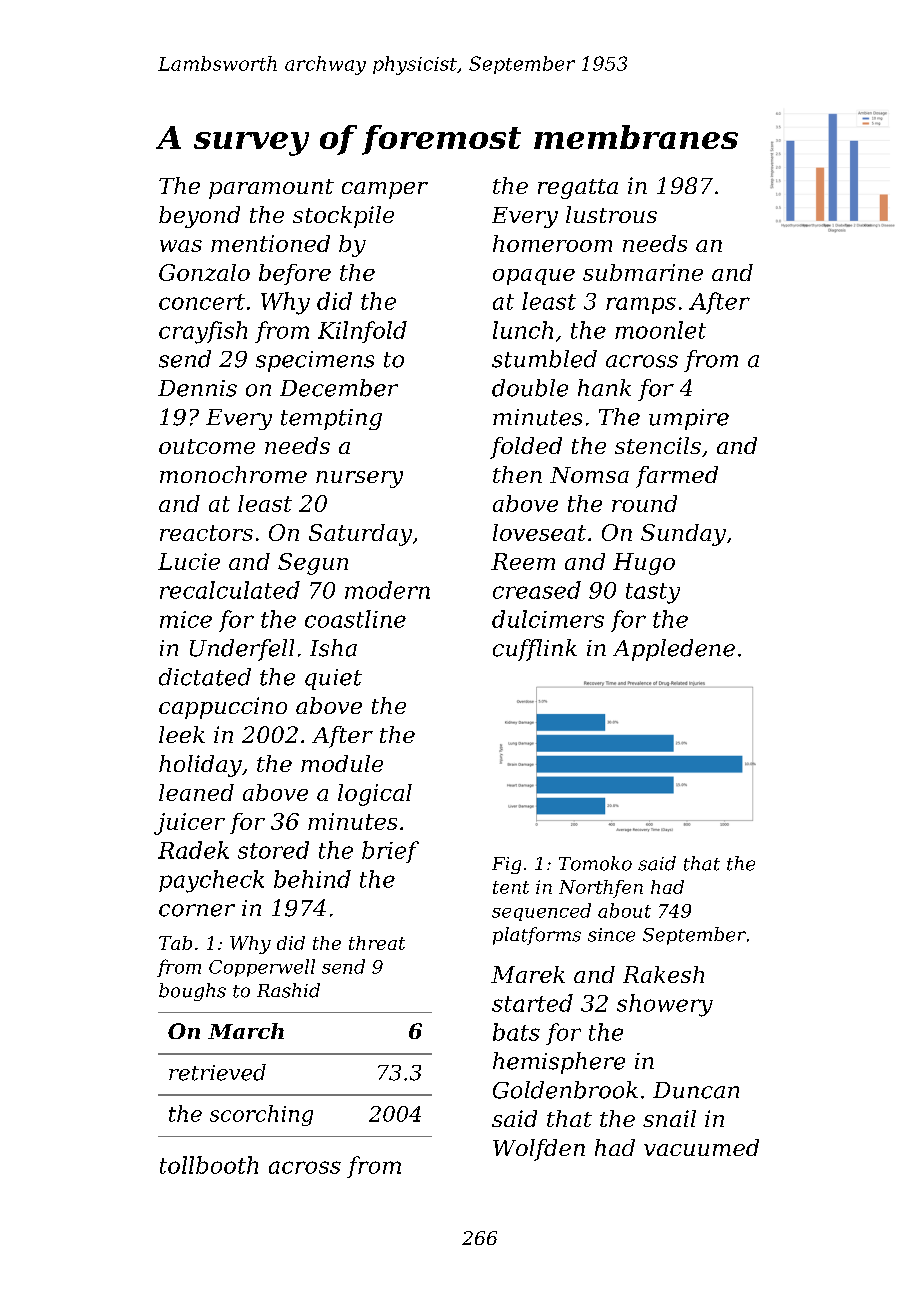  I want to click on juicer, so click(189, 824).
